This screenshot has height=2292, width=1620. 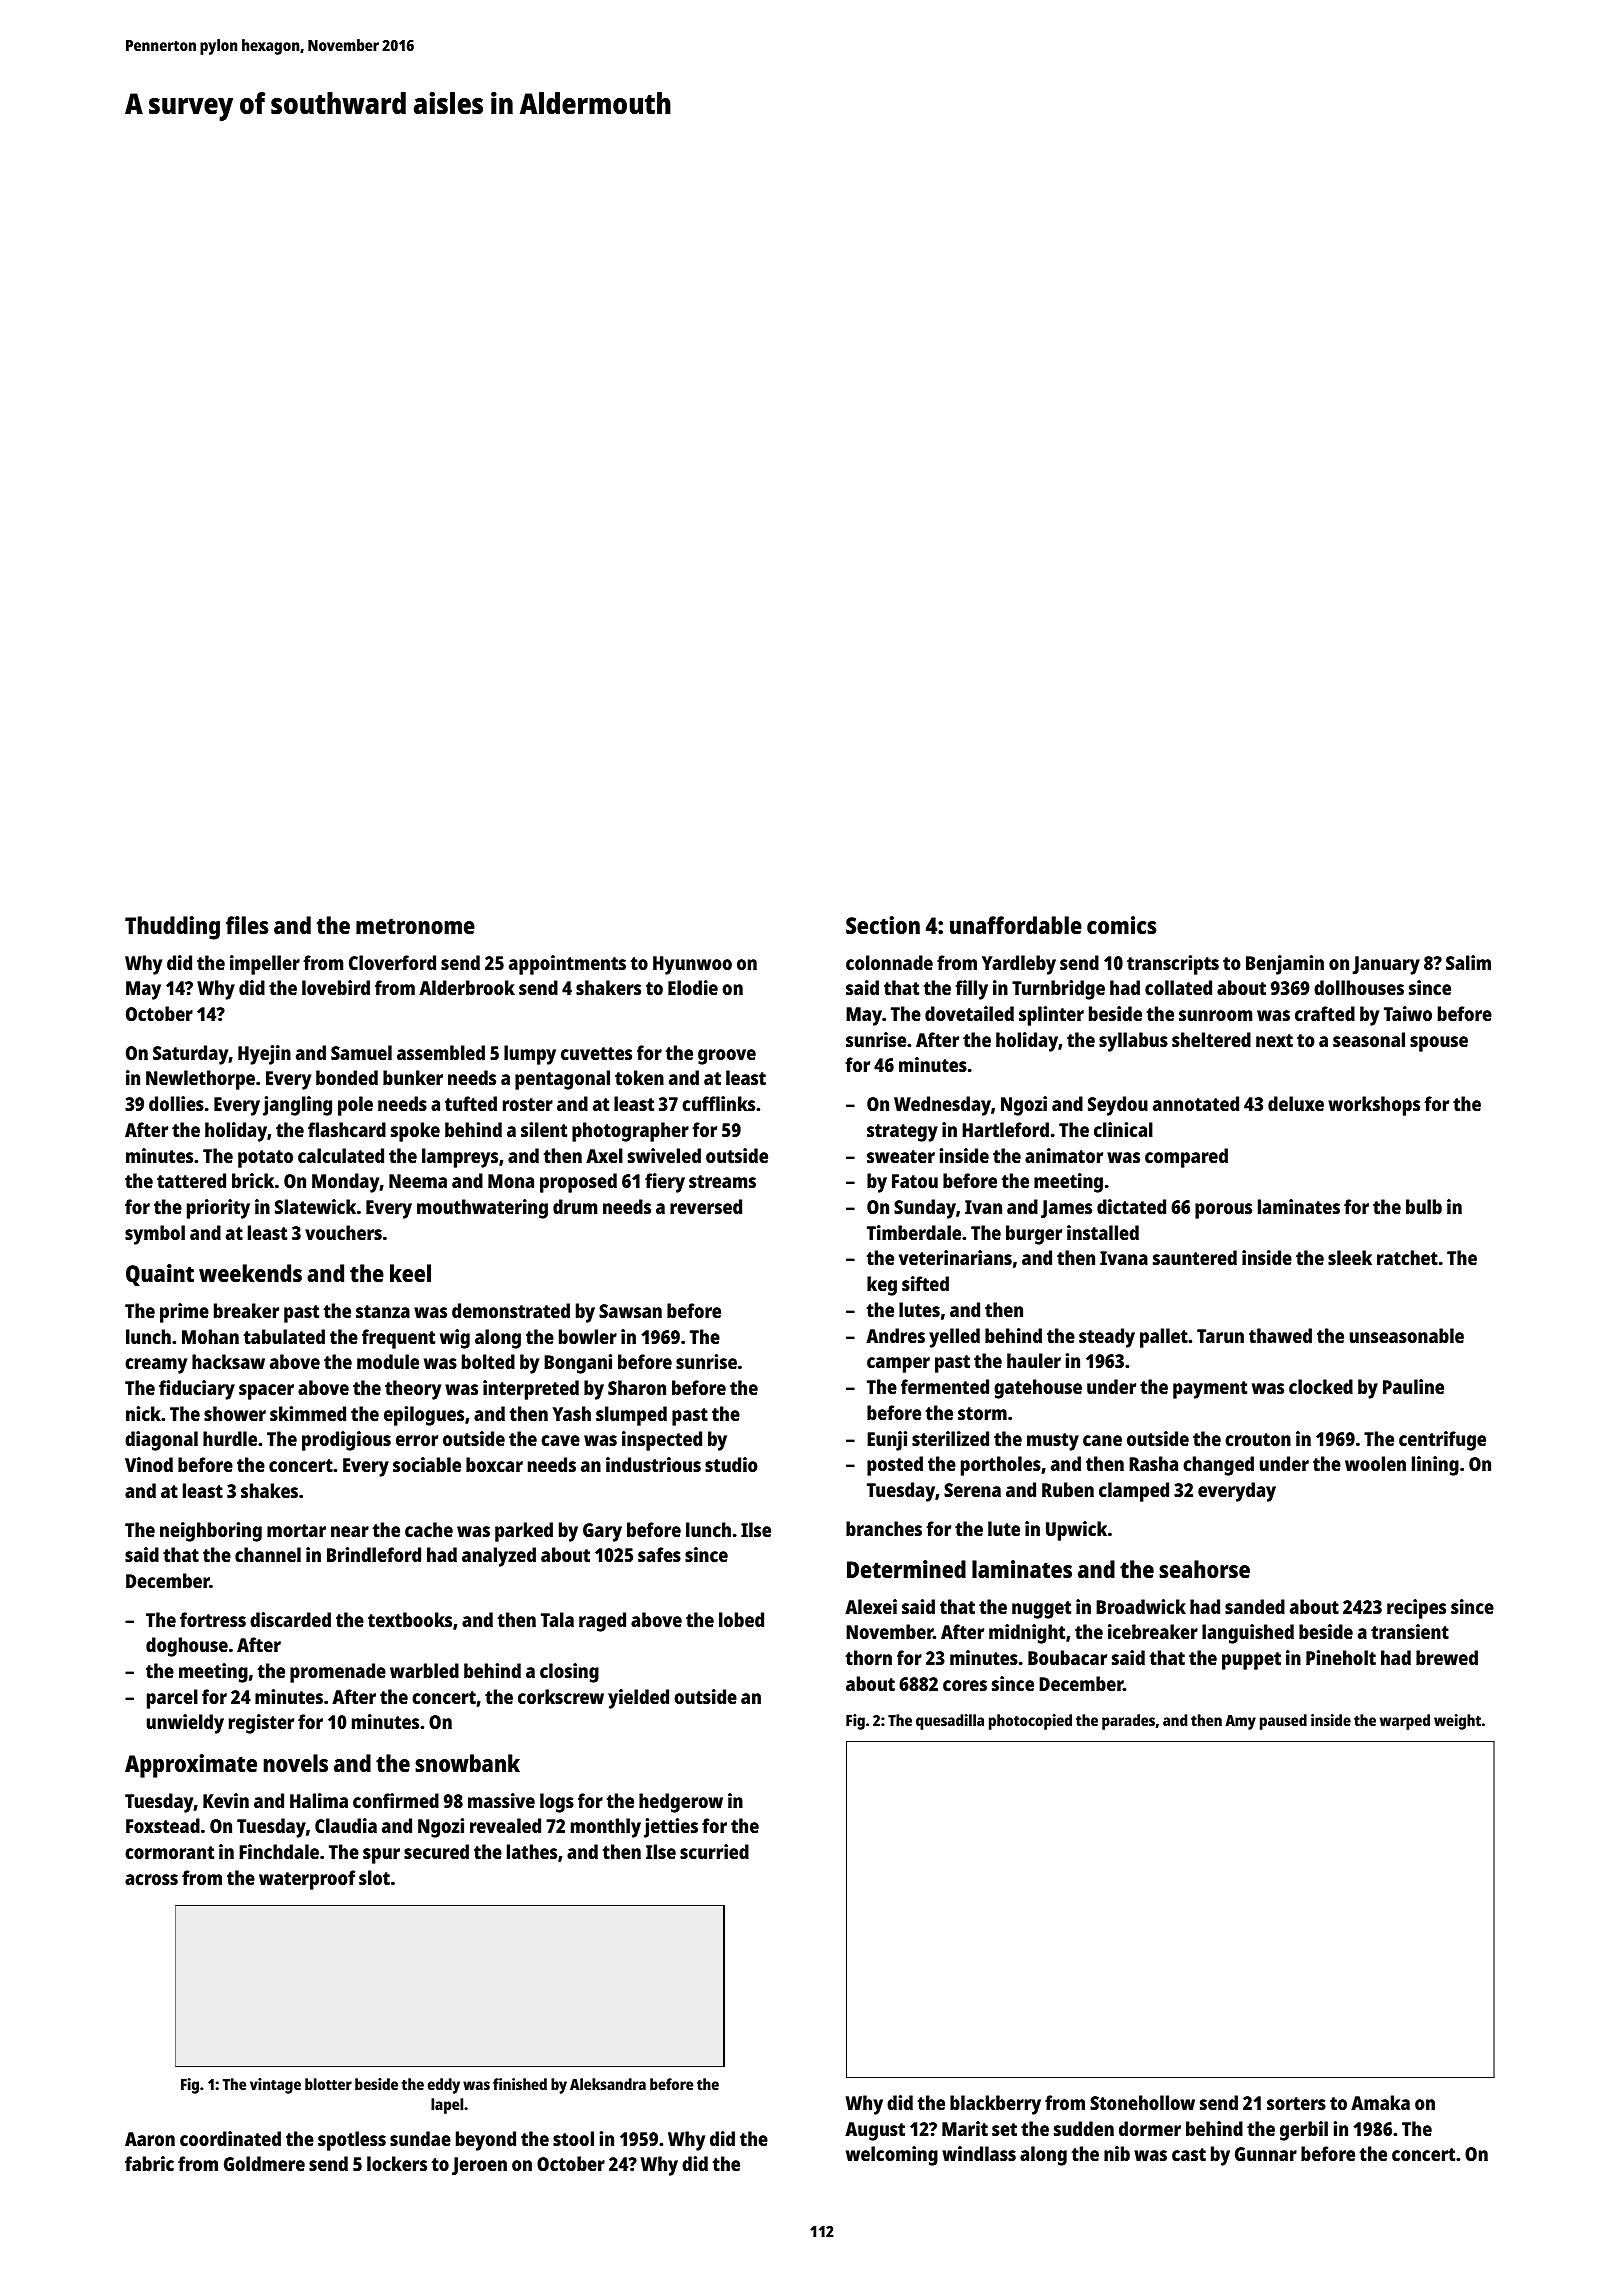 I want to click on Salim, so click(x=1468, y=962).
